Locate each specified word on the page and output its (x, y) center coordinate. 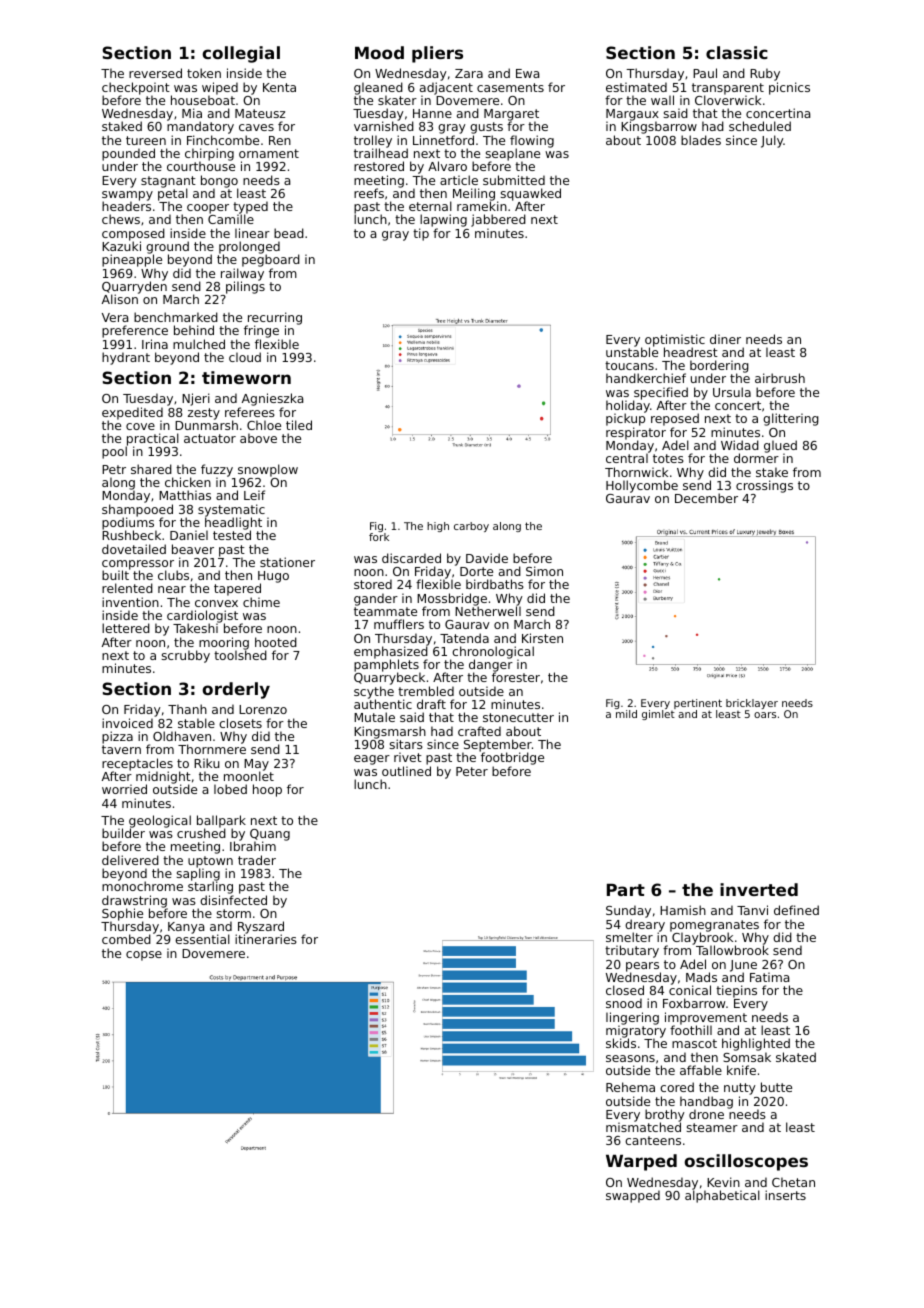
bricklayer (752, 705)
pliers (437, 54)
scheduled (760, 126)
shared (151, 469)
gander (376, 599)
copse (144, 956)
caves (256, 127)
